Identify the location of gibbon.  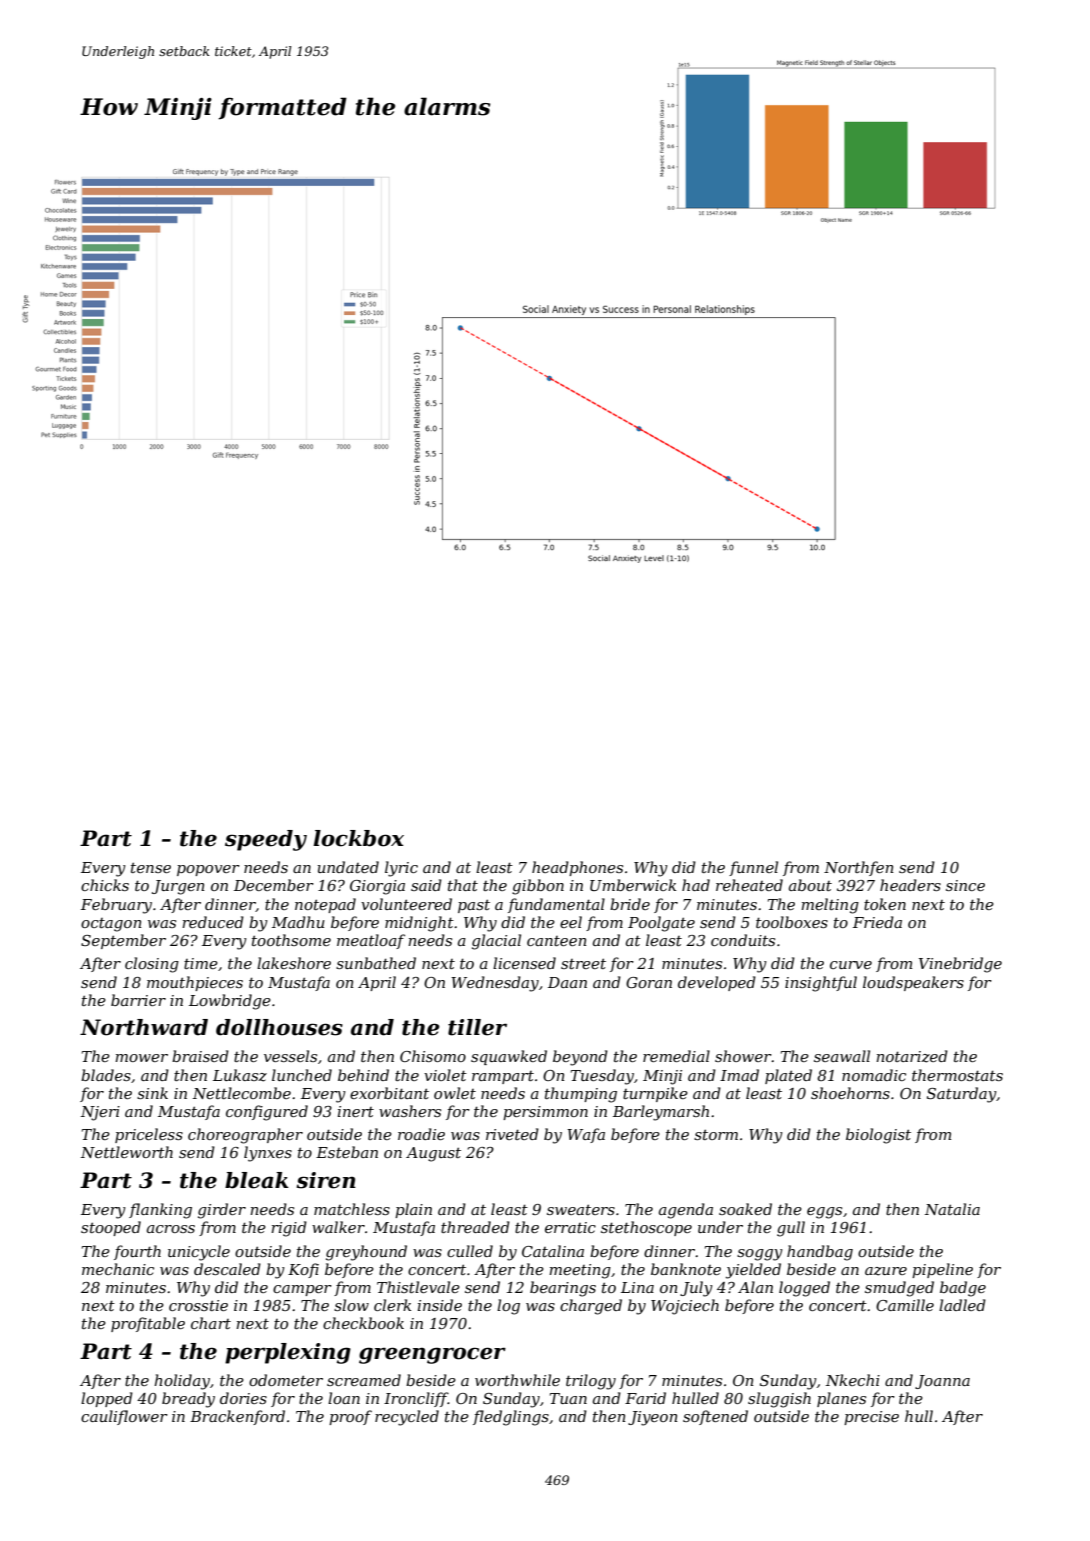
(538, 887).
